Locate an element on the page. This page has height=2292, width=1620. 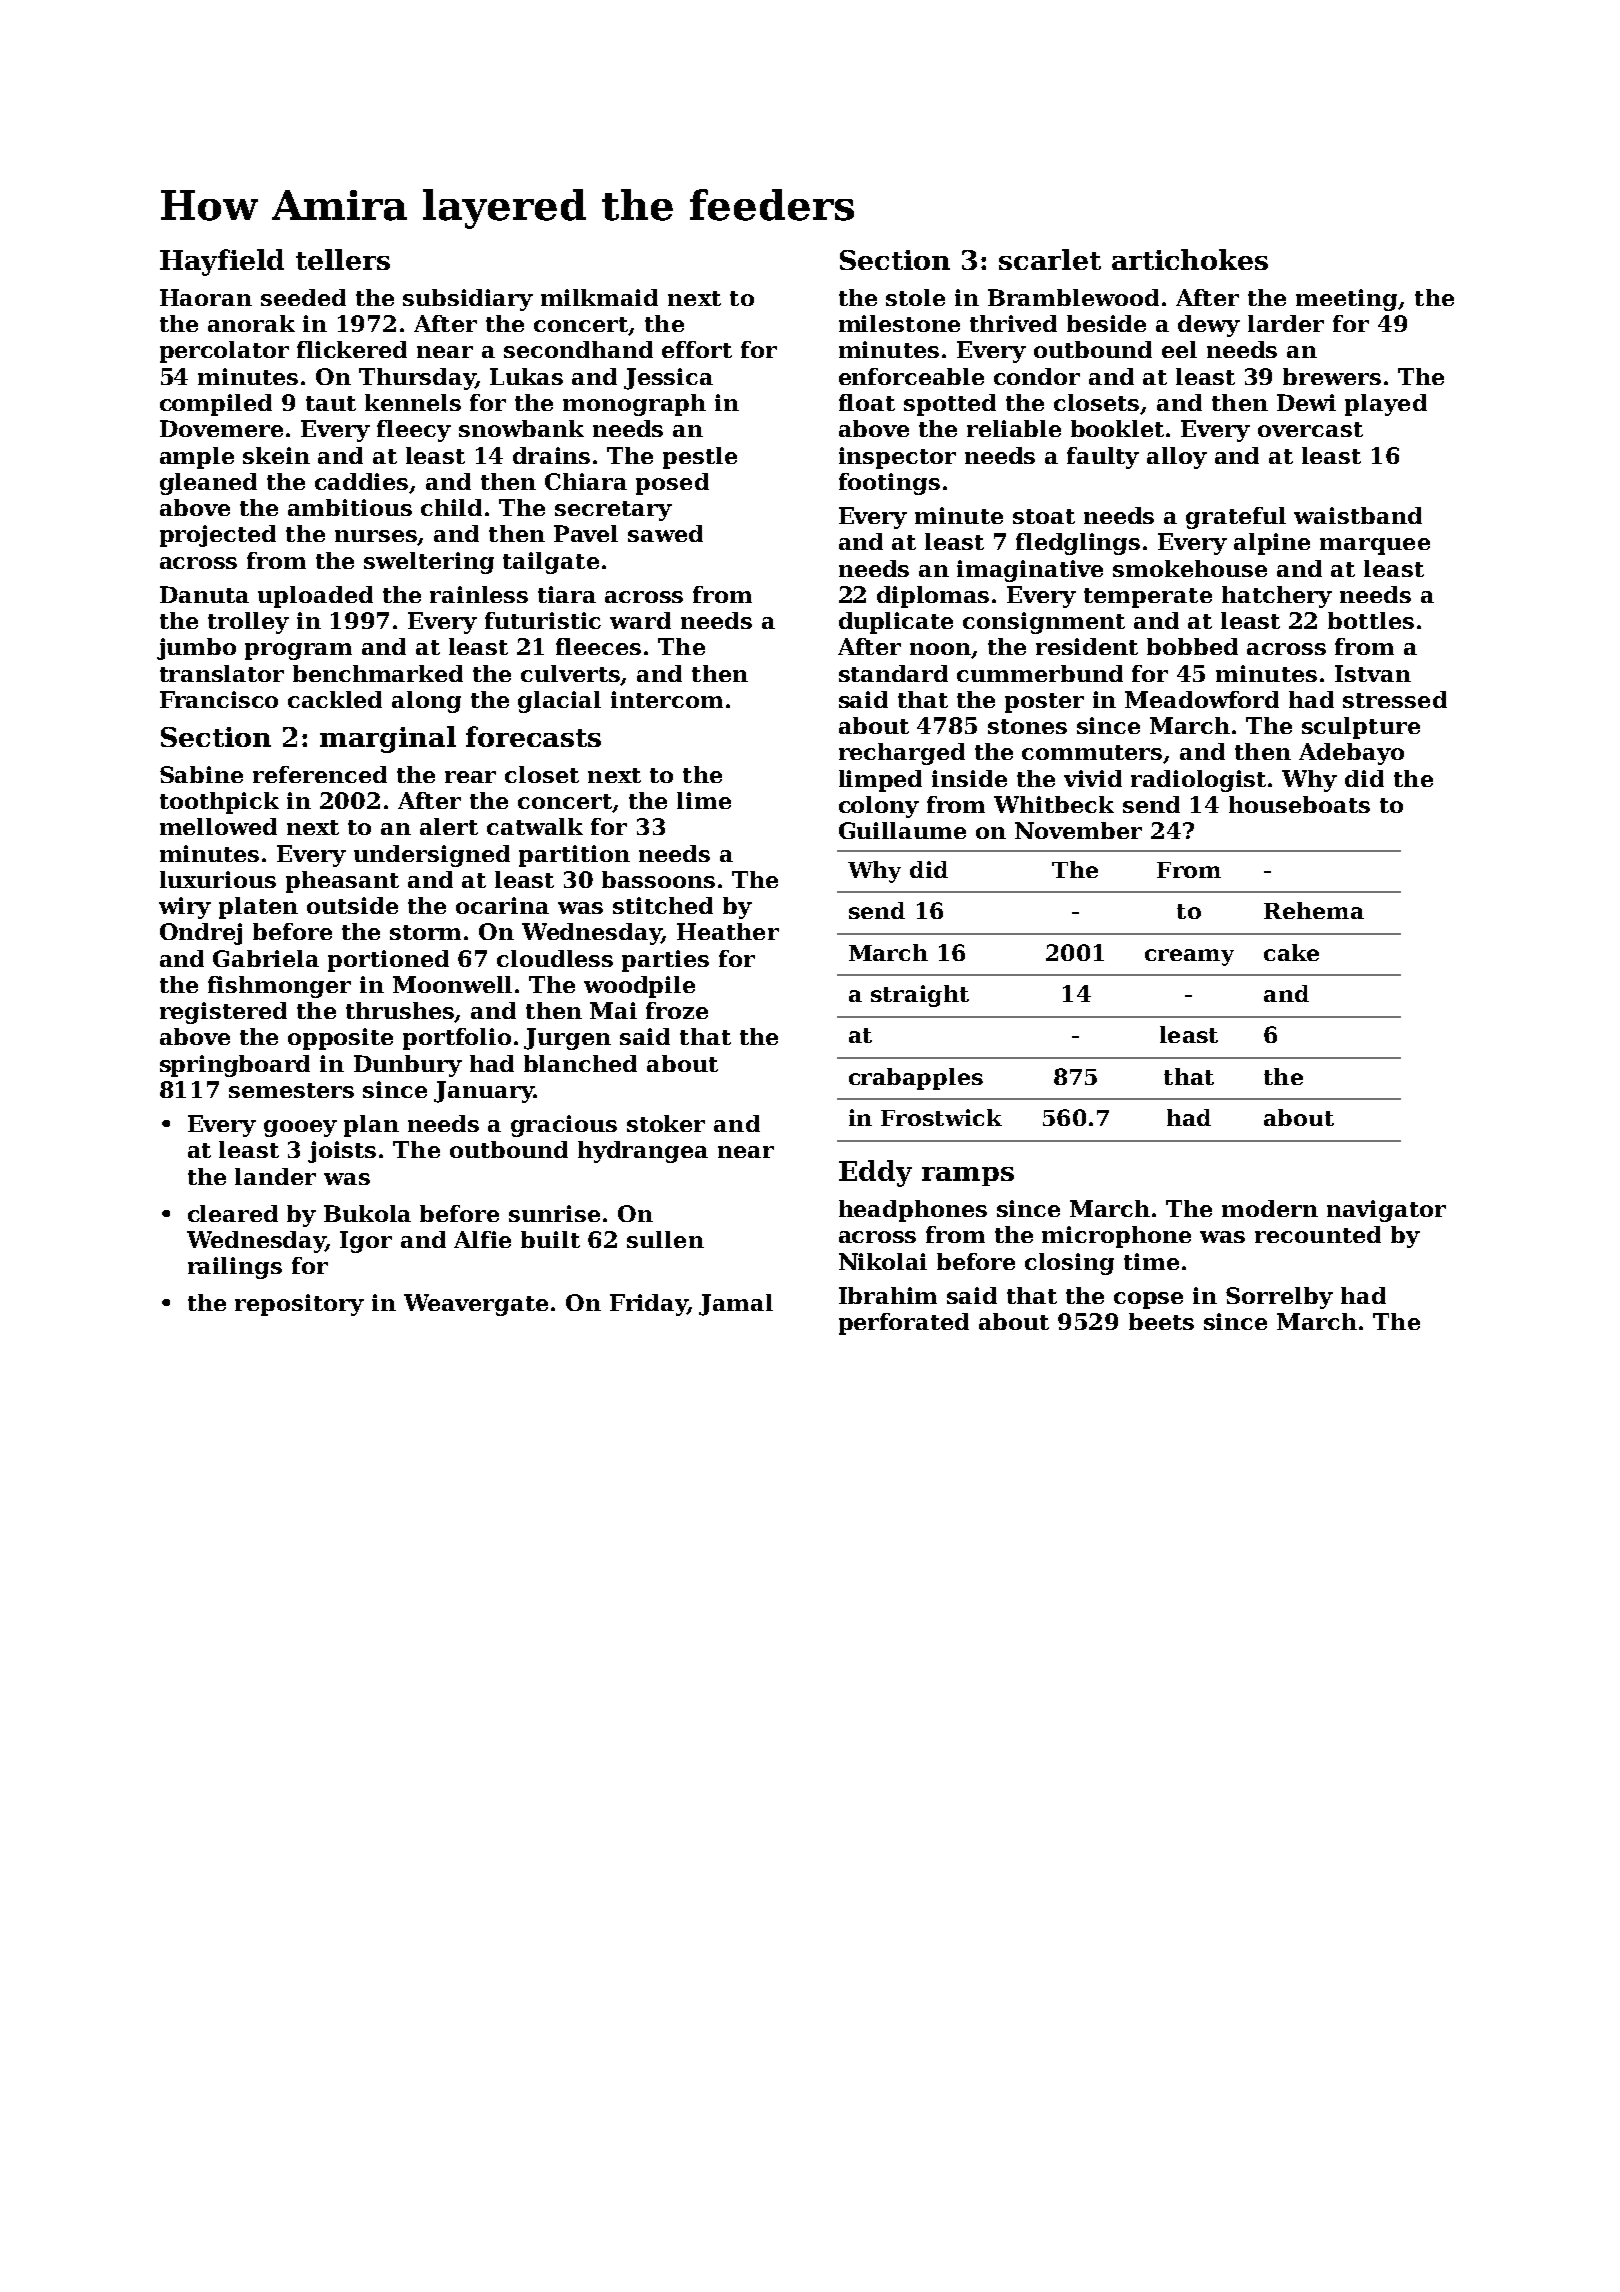
Heather is located at coordinates (728, 931).
